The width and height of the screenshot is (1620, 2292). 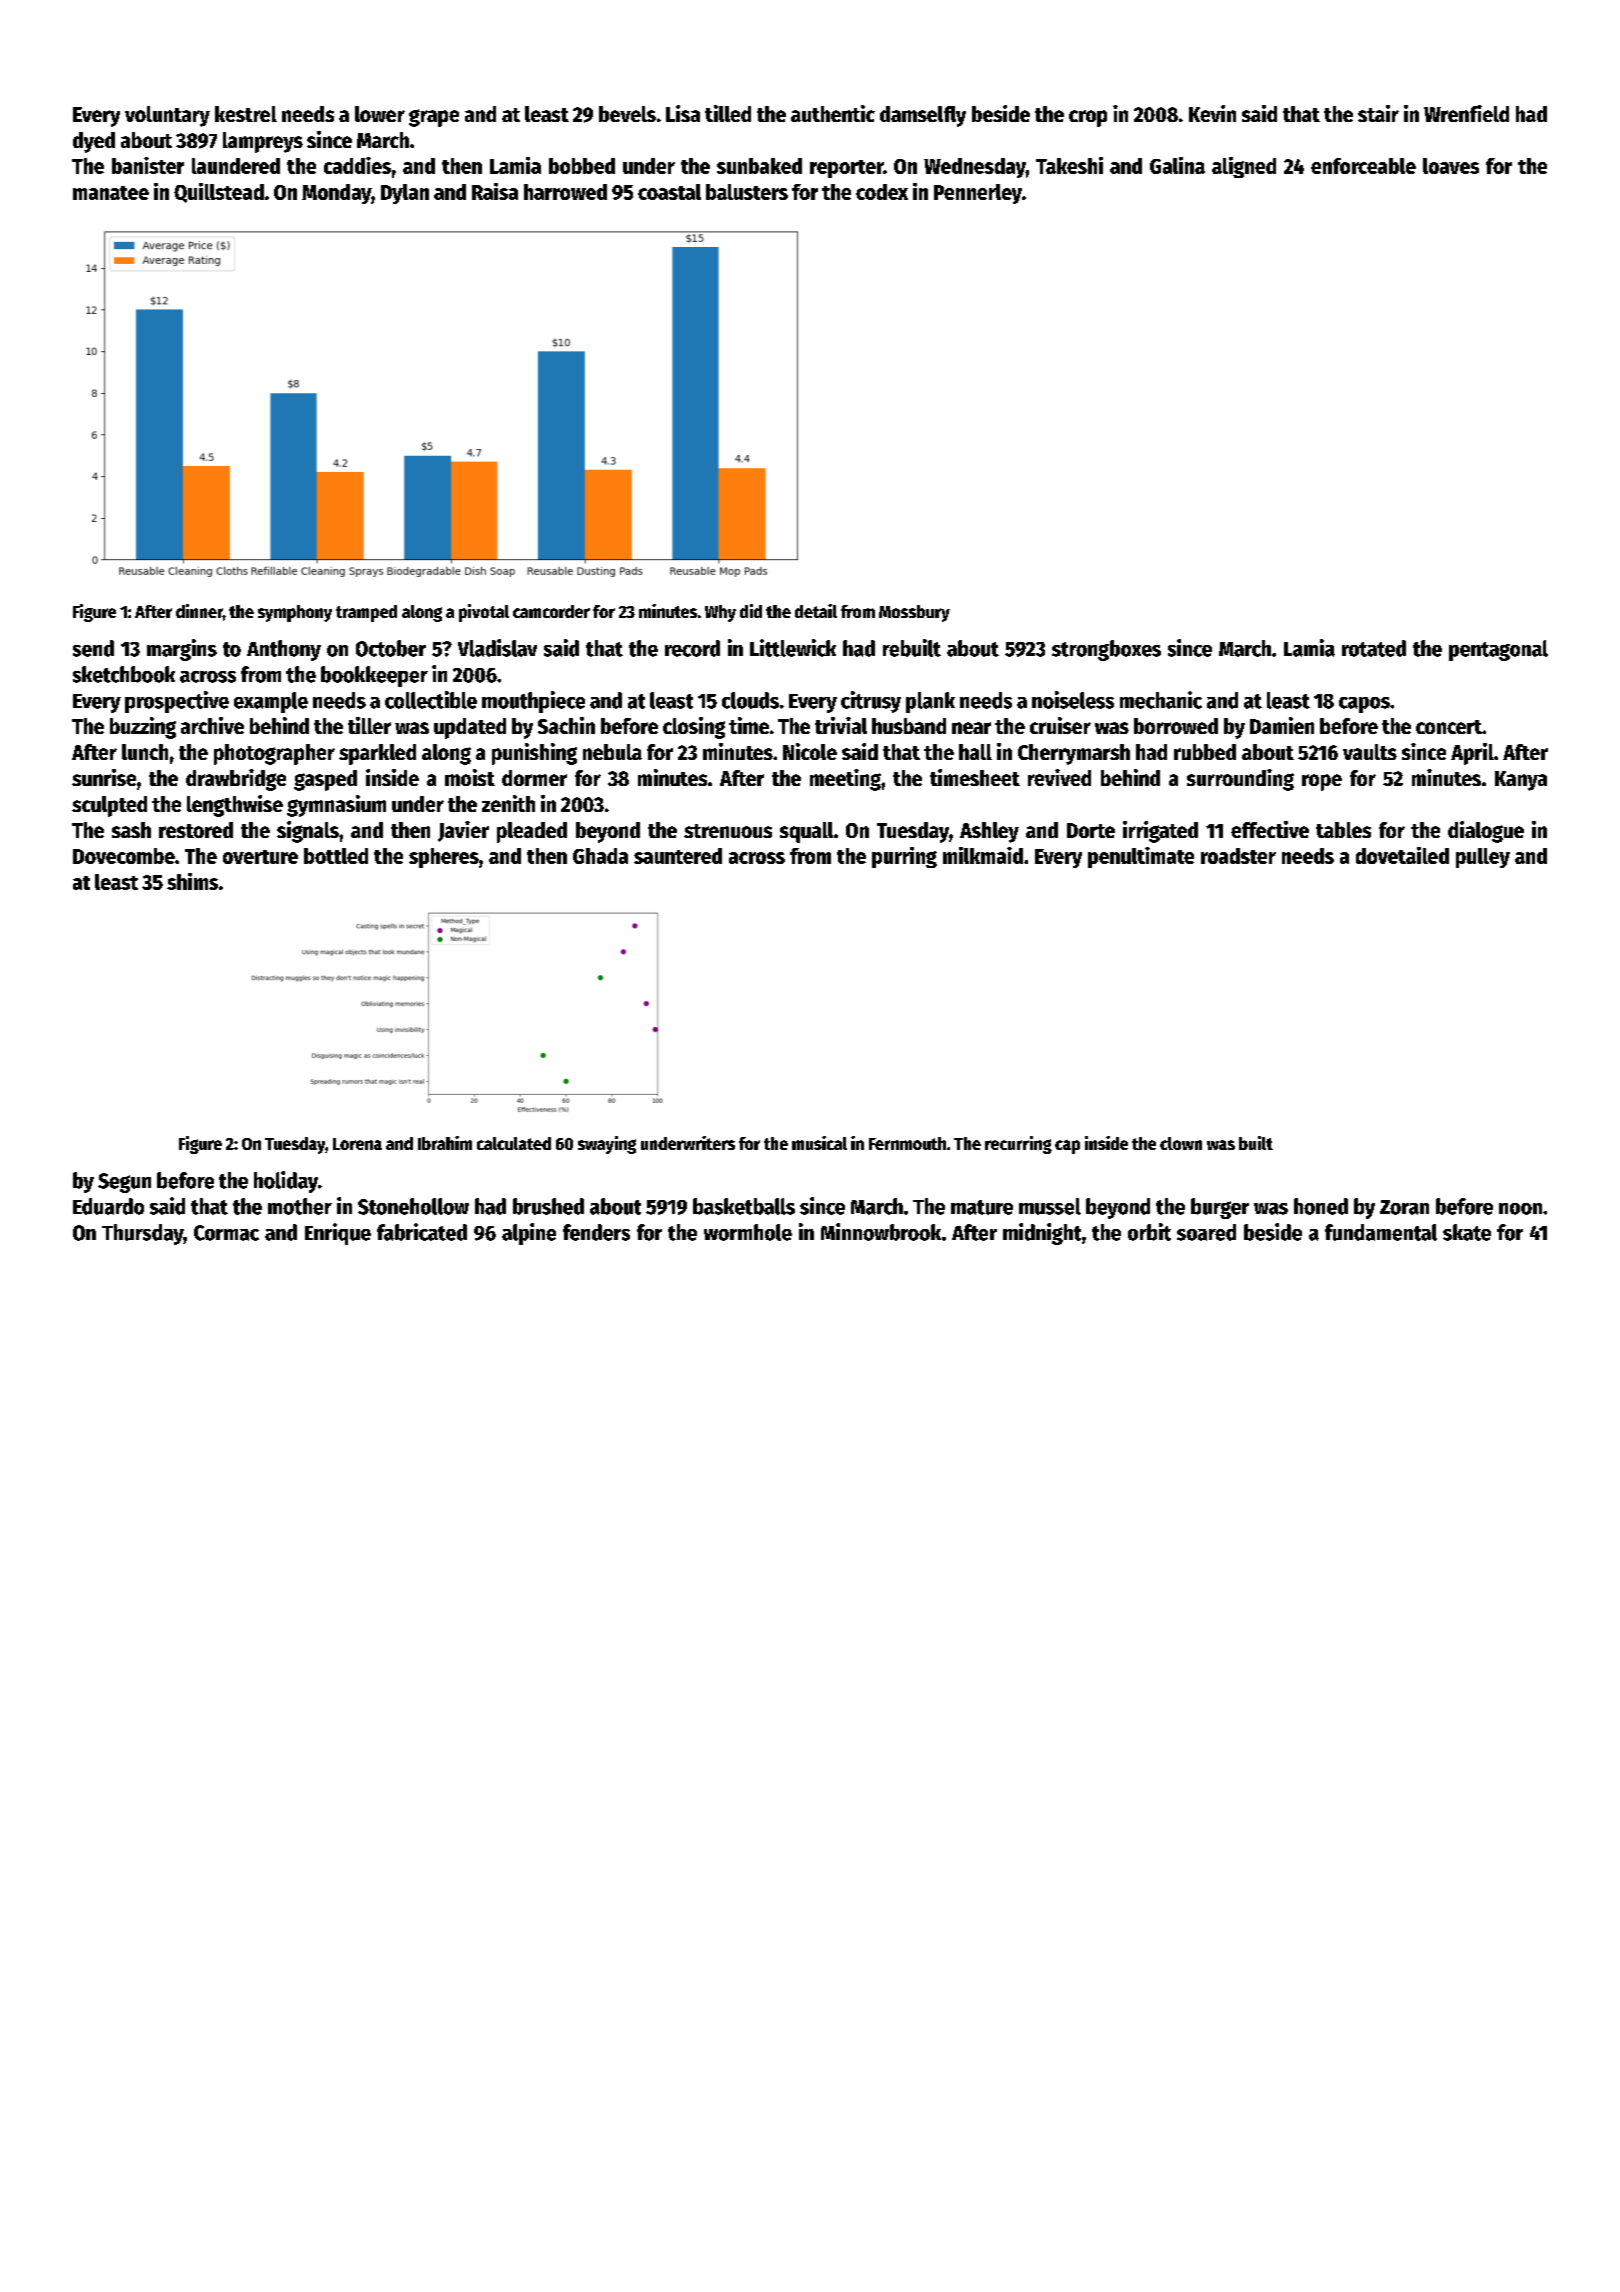 I want to click on manatee, so click(x=111, y=193).
